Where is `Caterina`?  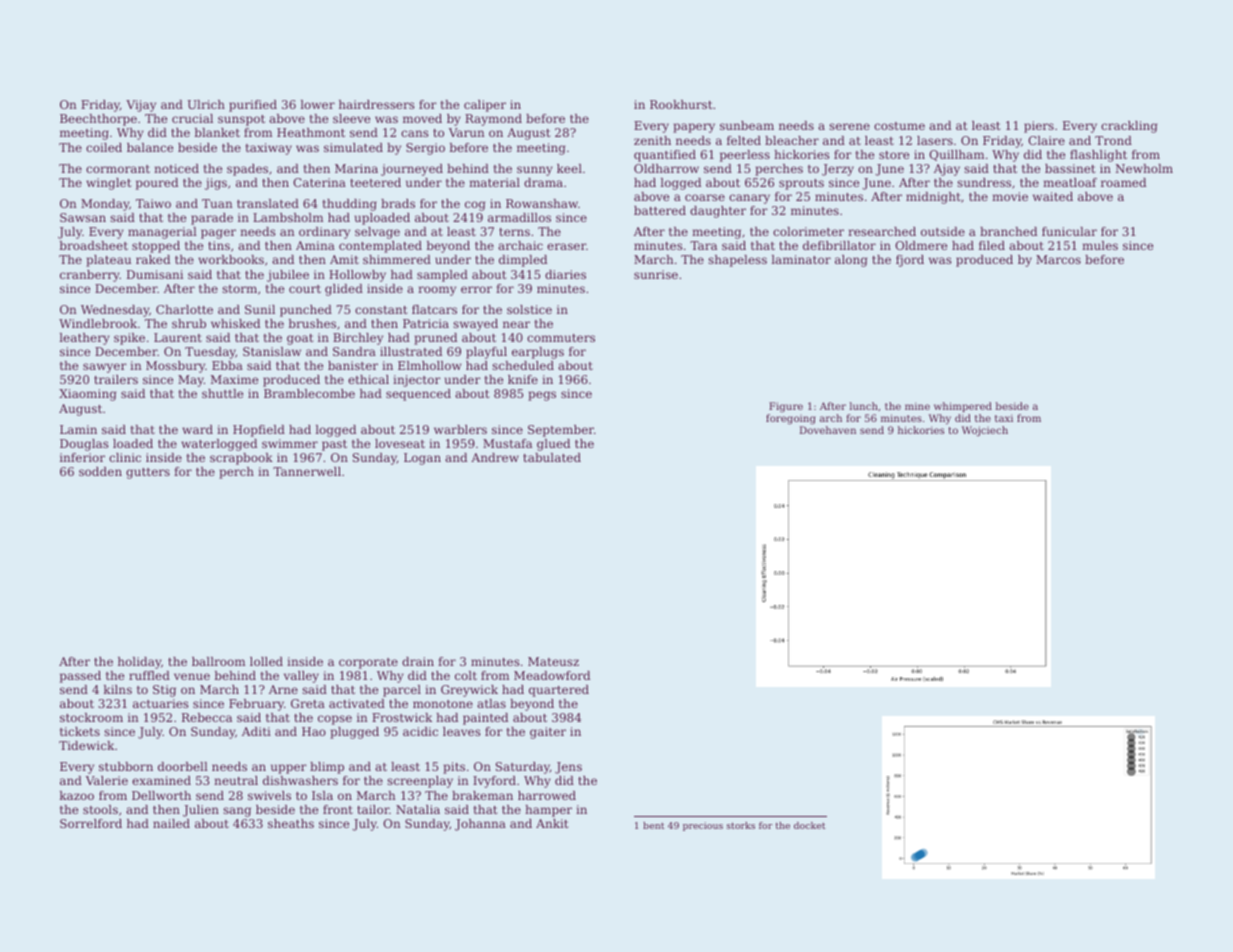 Caterina is located at coordinates (319, 182).
